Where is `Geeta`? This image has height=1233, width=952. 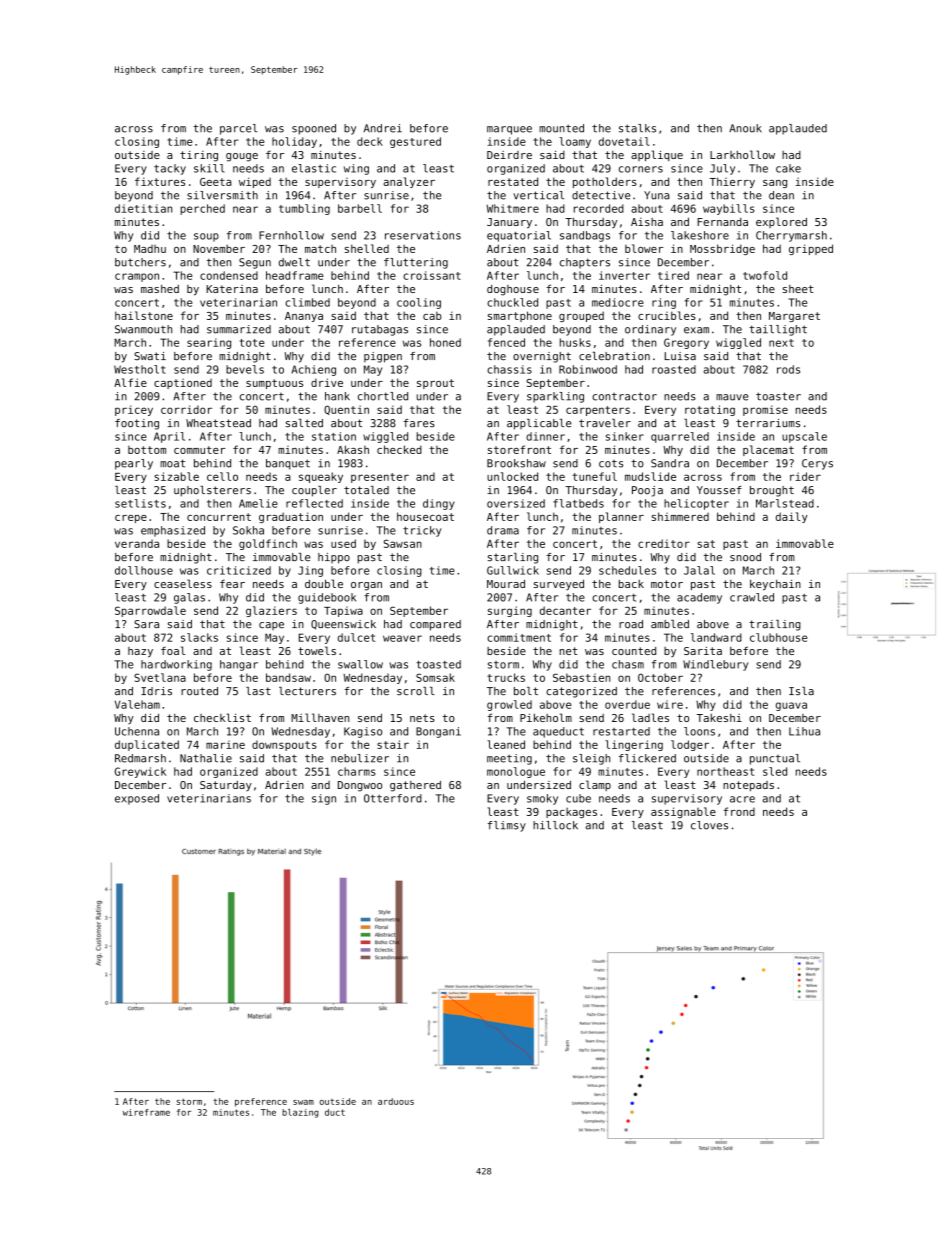
Geeta is located at coordinates (216, 182).
